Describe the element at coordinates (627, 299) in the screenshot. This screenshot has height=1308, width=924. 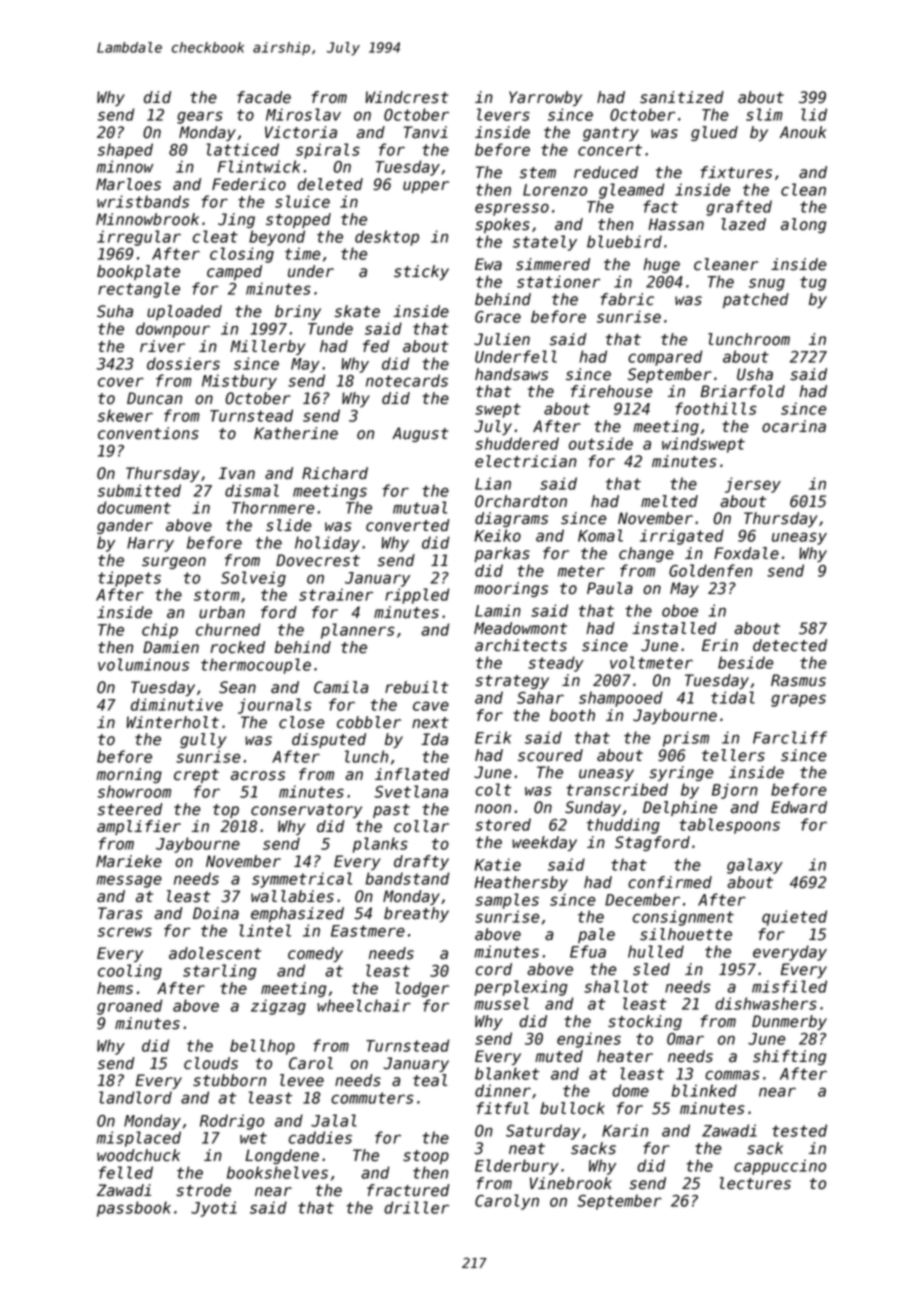
I see `fabric` at that location.
